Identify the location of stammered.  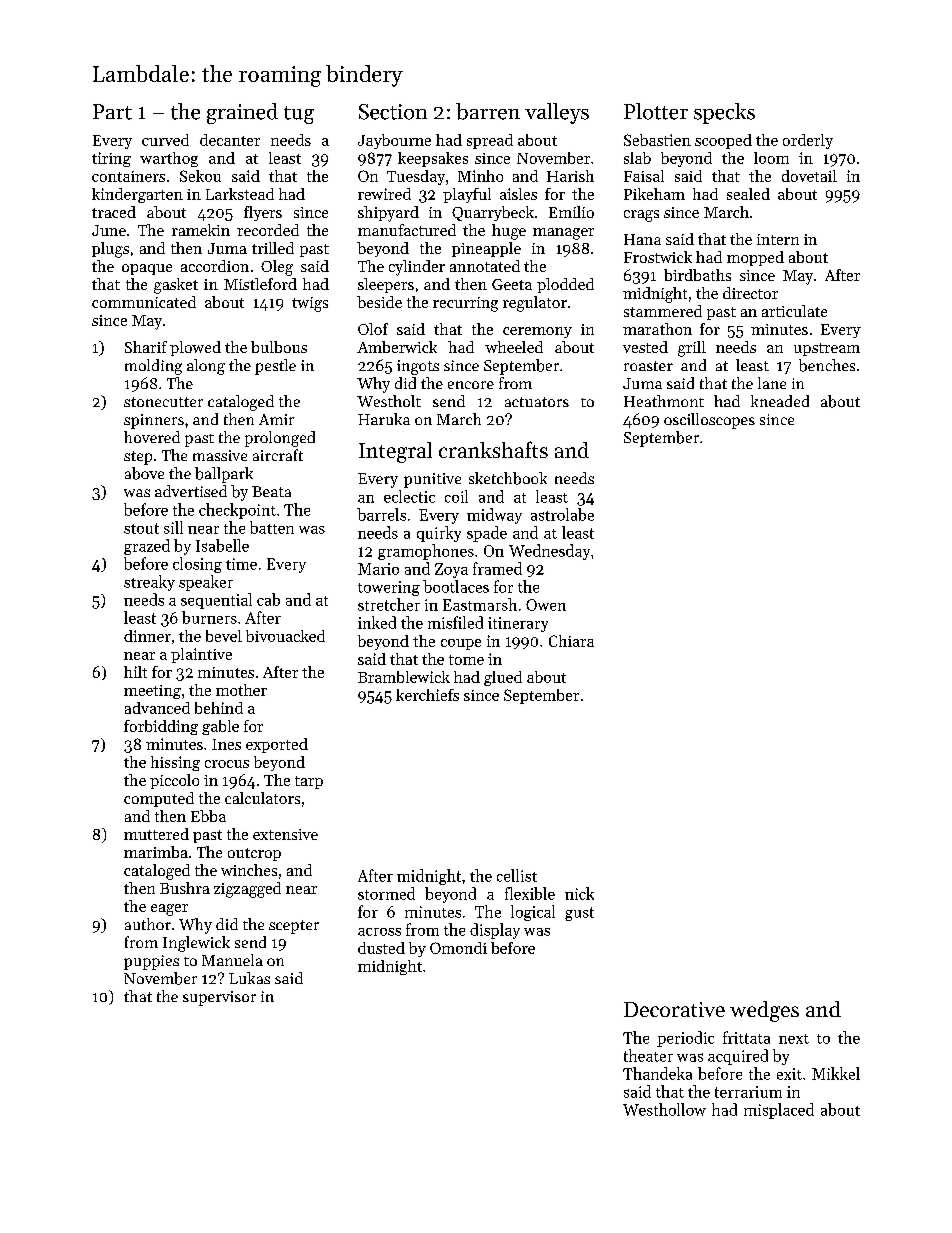
(663, 311).
